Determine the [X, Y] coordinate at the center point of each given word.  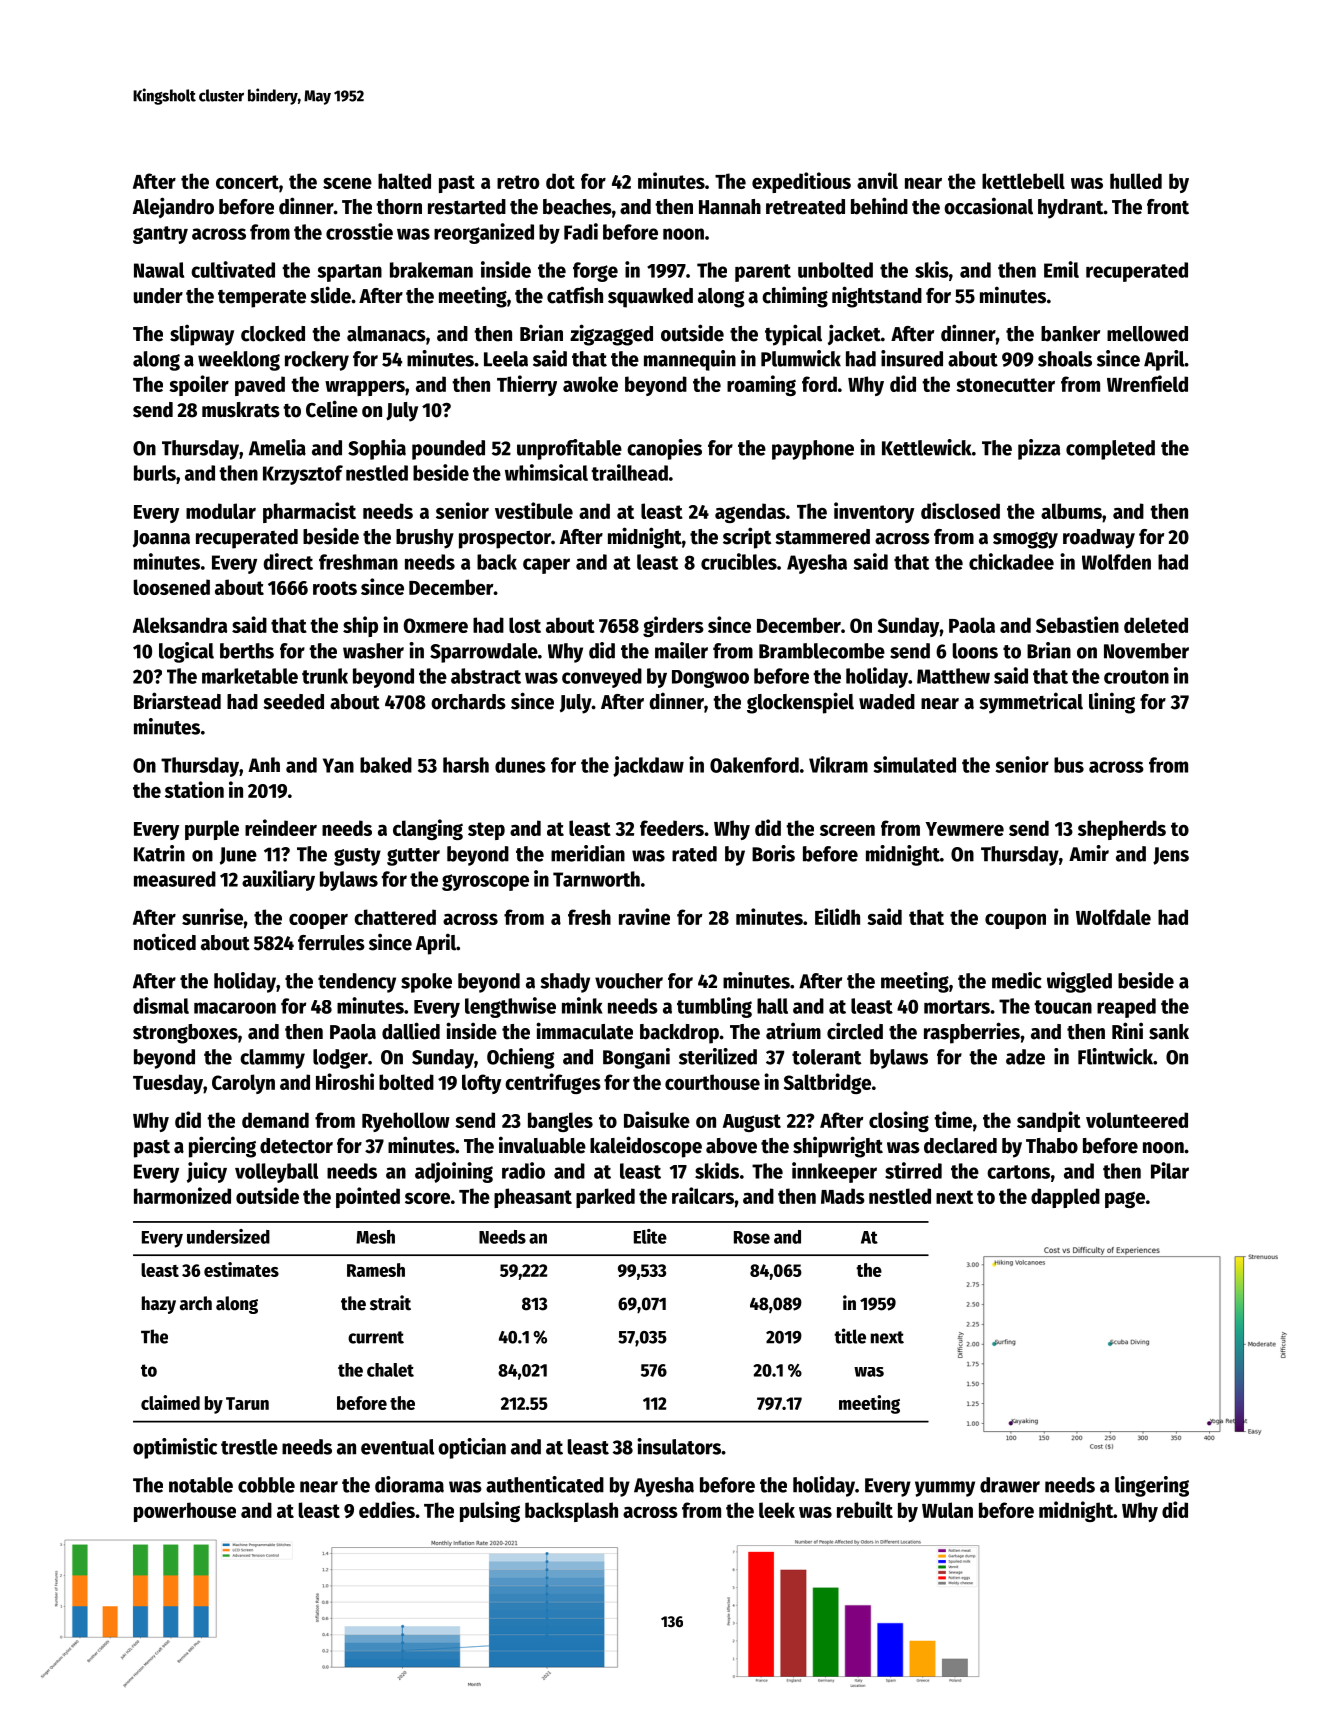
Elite [650, 1236]
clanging [428, 829]
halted [404, 181]
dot [560, 181]
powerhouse [185, 1512]
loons [975, 651]
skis [932, 269]
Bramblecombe [822, 651]
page [1125, 1199]
